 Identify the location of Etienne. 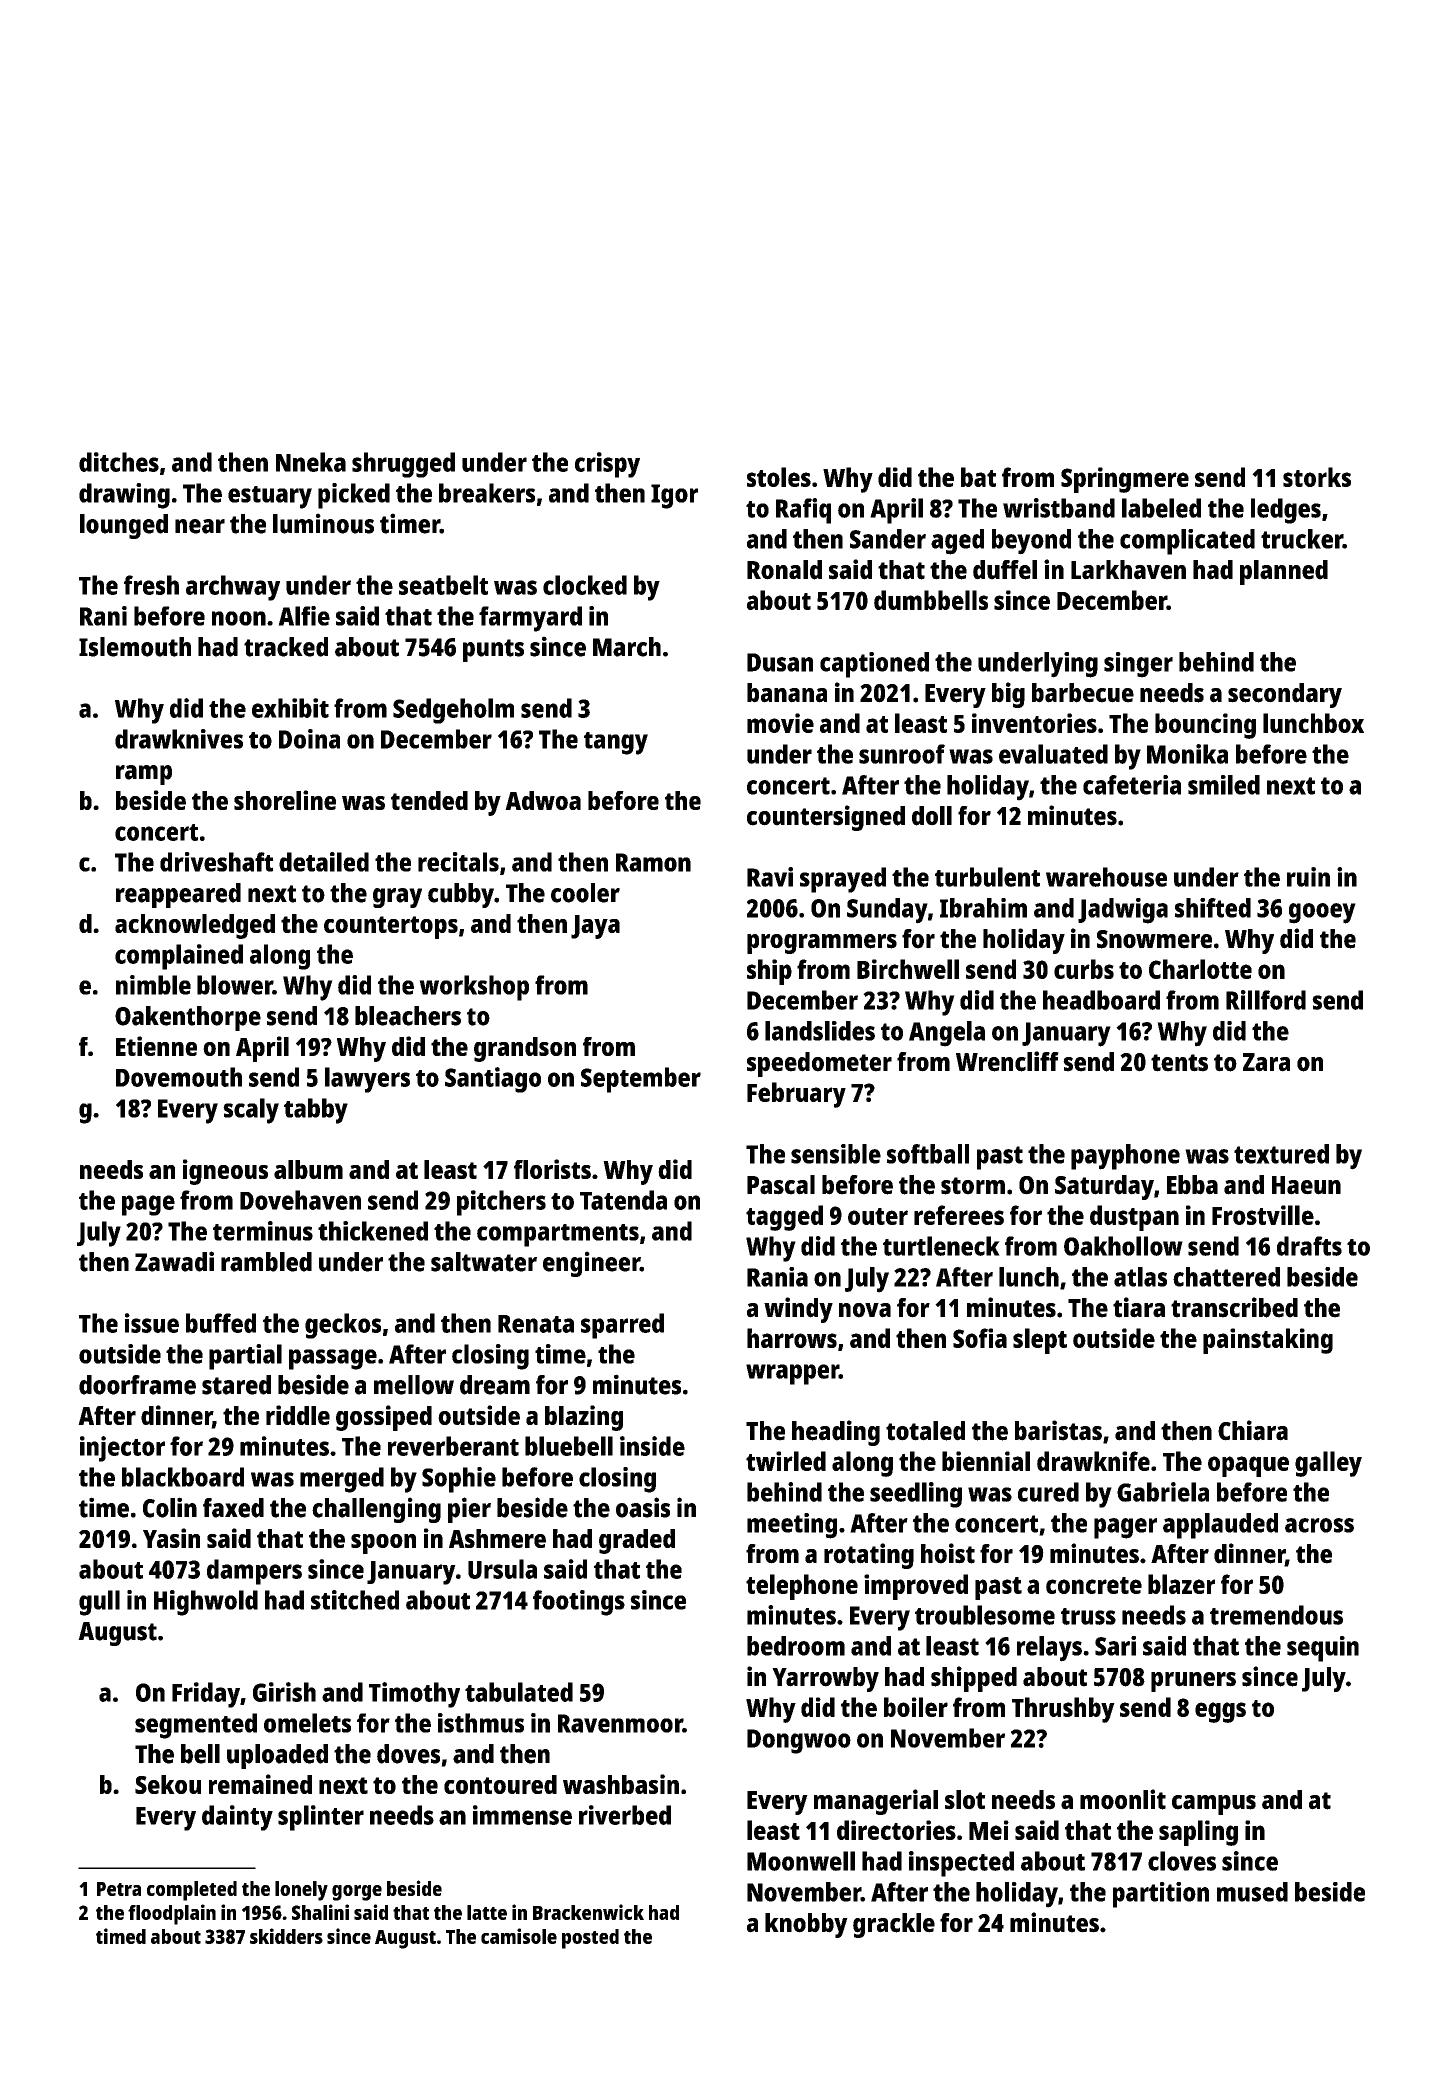
(156, 1046).
